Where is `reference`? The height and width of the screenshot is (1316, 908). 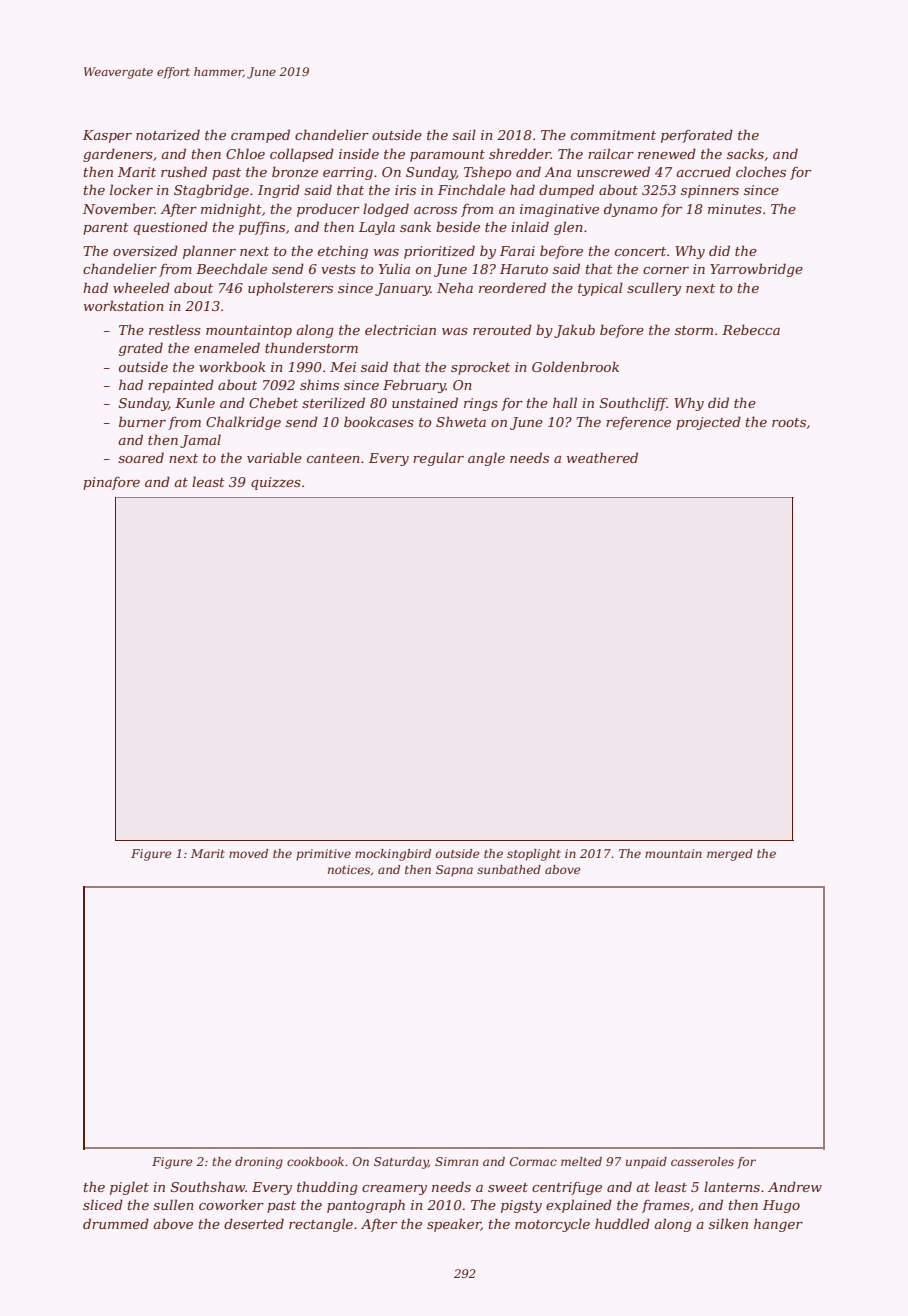 reference is located at coordinates (638, 423).
